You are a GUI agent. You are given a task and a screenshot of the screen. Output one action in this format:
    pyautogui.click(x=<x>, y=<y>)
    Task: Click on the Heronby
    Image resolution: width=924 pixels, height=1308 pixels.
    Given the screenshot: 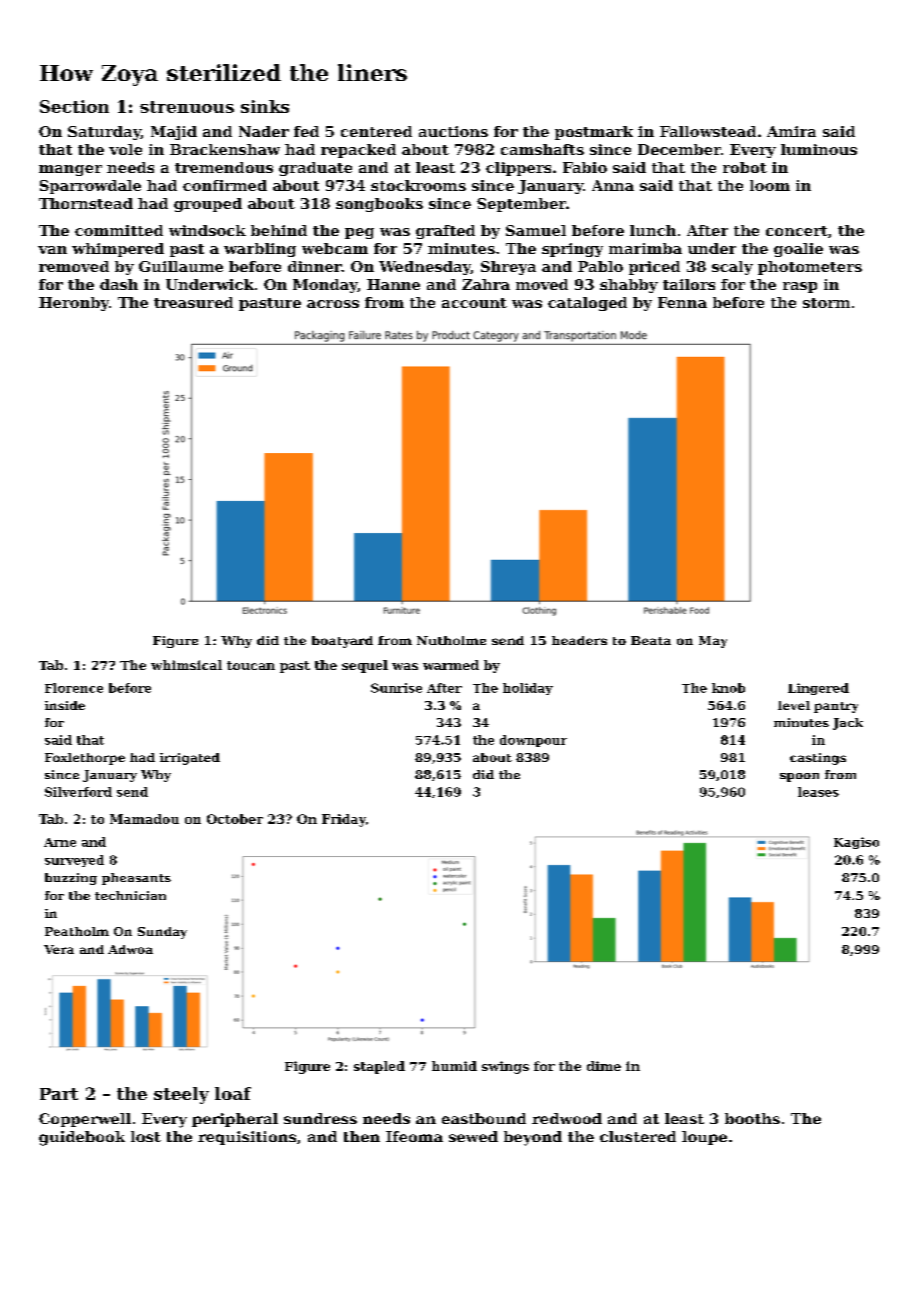 What is the action you would take?
    pyautogui.click(x=74, y=304)
